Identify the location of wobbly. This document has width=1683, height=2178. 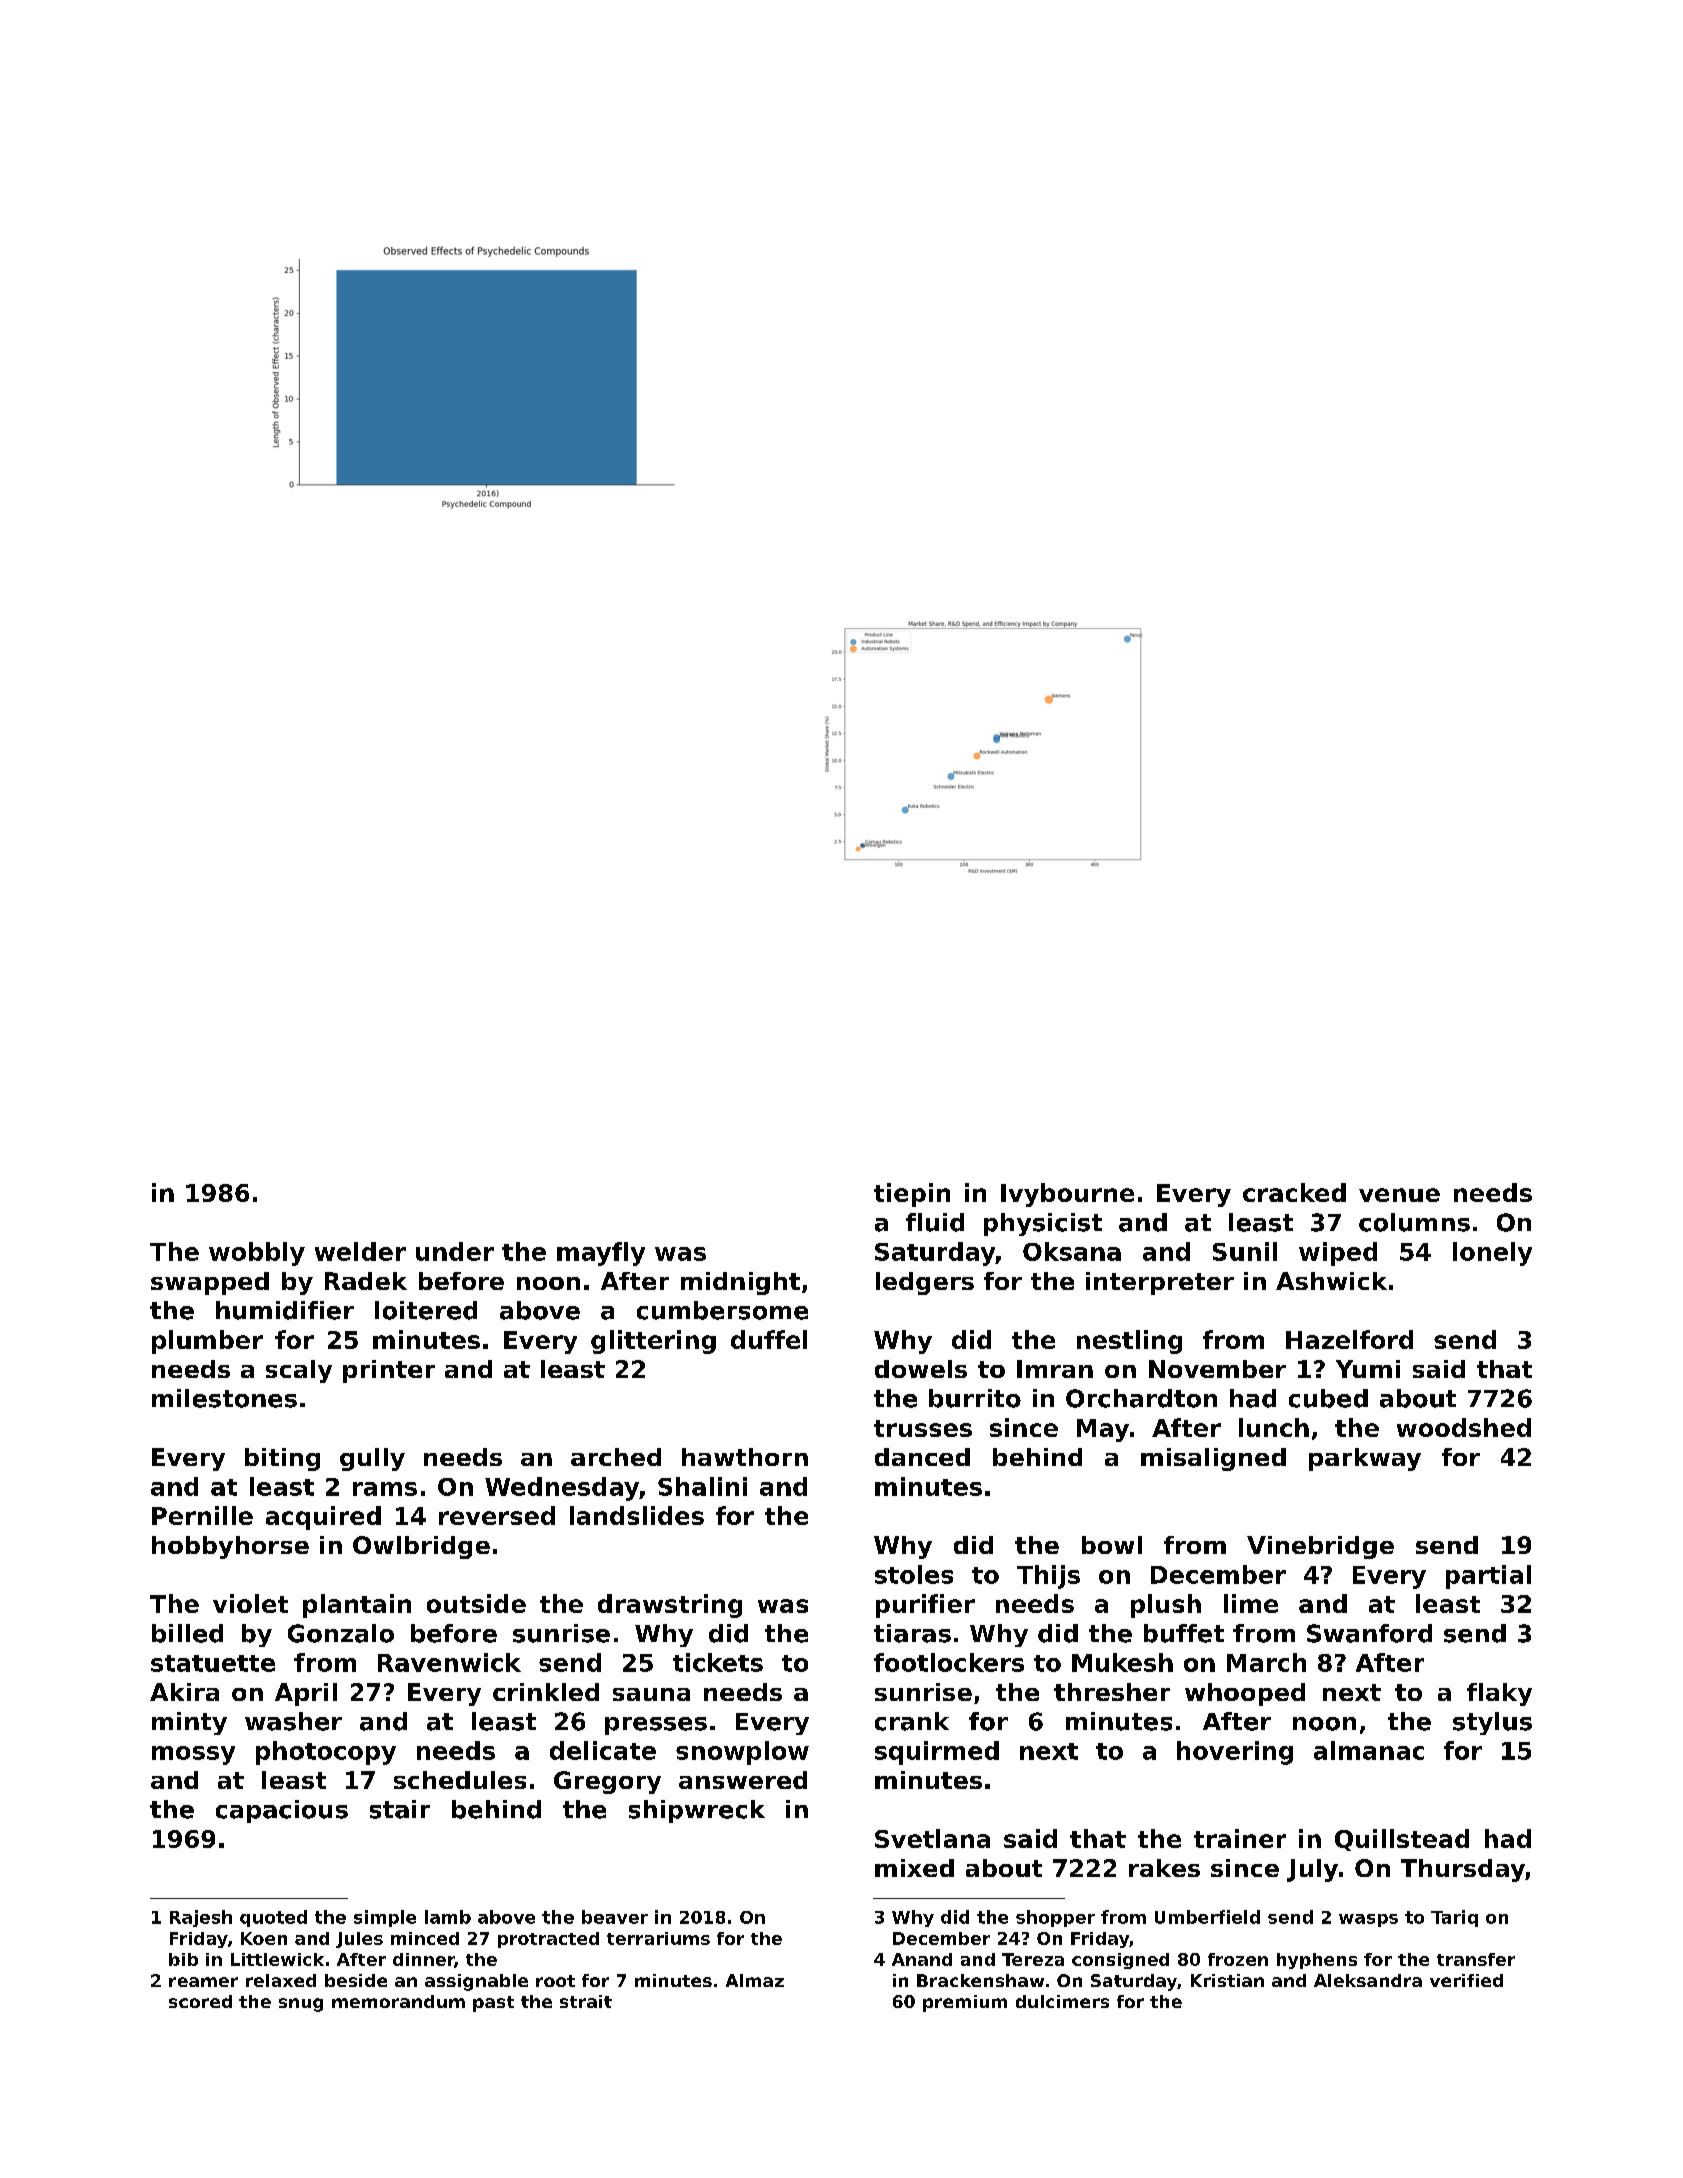
(257, 1254).
